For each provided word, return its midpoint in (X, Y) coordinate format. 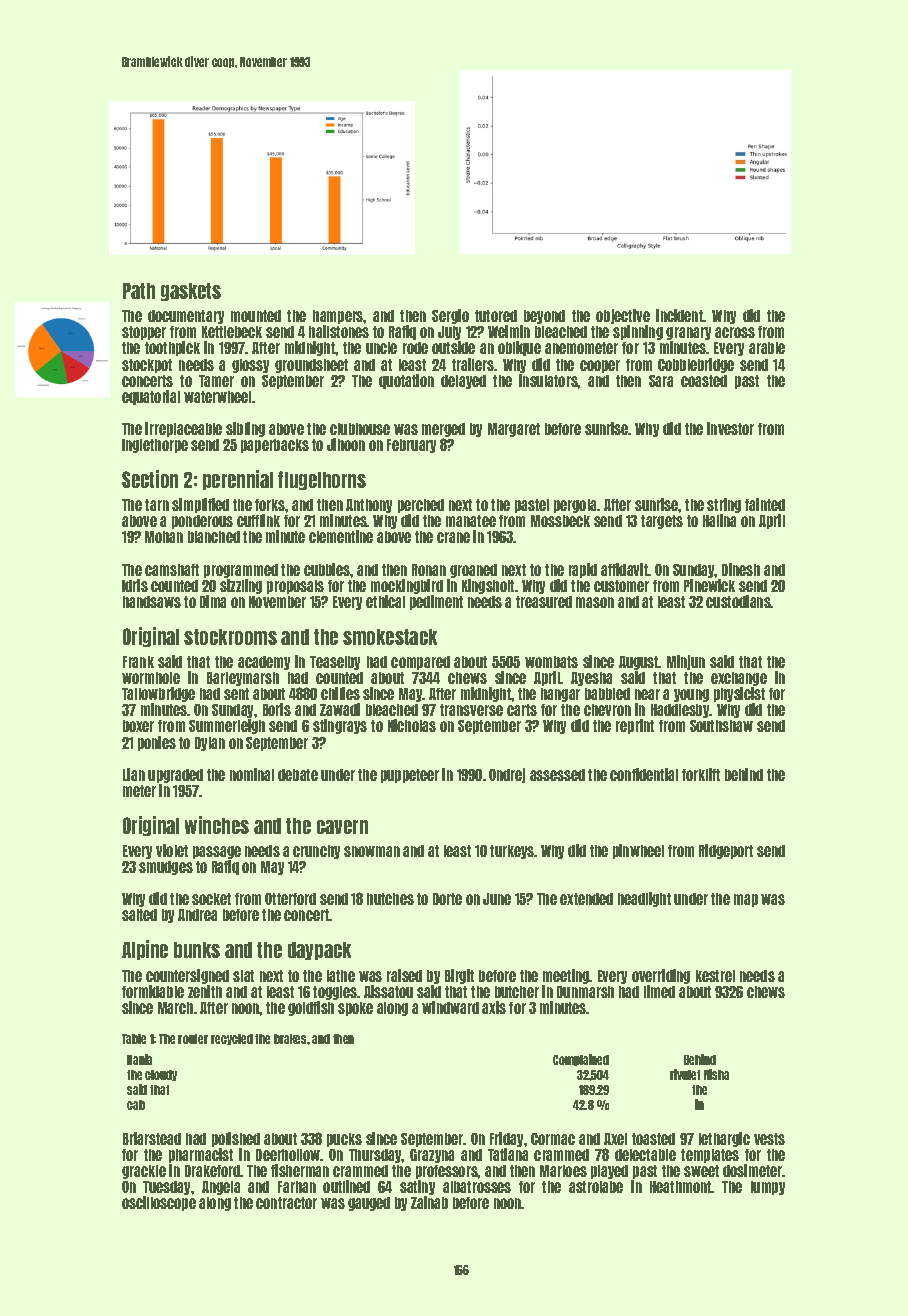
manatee (471, 521)
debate (298, 775)
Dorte (447, 899)
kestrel (715, 976)
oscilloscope (159, 1203)
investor (730, 428)
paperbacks (275, 446)
